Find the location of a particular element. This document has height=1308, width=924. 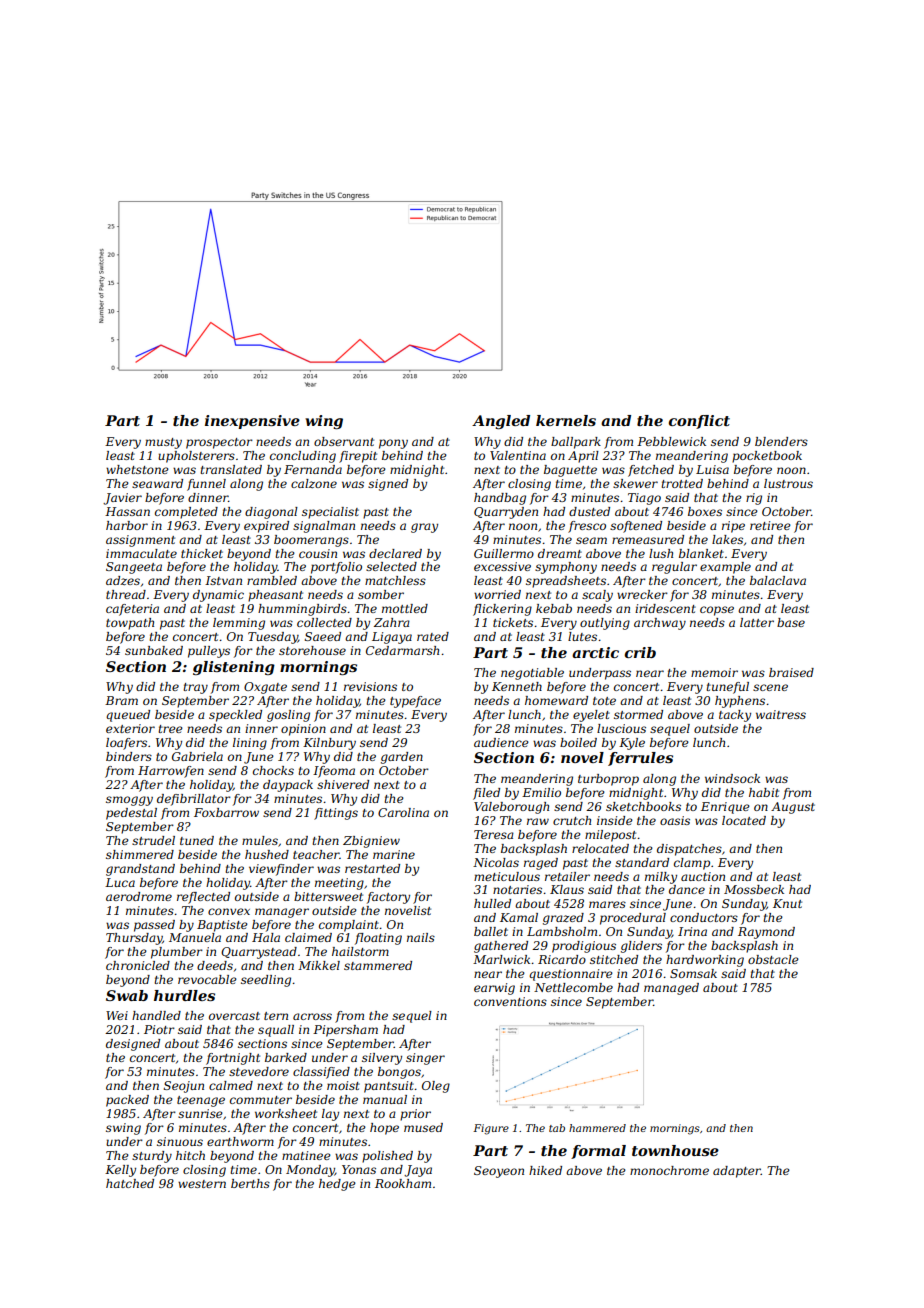

stormed is located at coordinates (638, 714).
